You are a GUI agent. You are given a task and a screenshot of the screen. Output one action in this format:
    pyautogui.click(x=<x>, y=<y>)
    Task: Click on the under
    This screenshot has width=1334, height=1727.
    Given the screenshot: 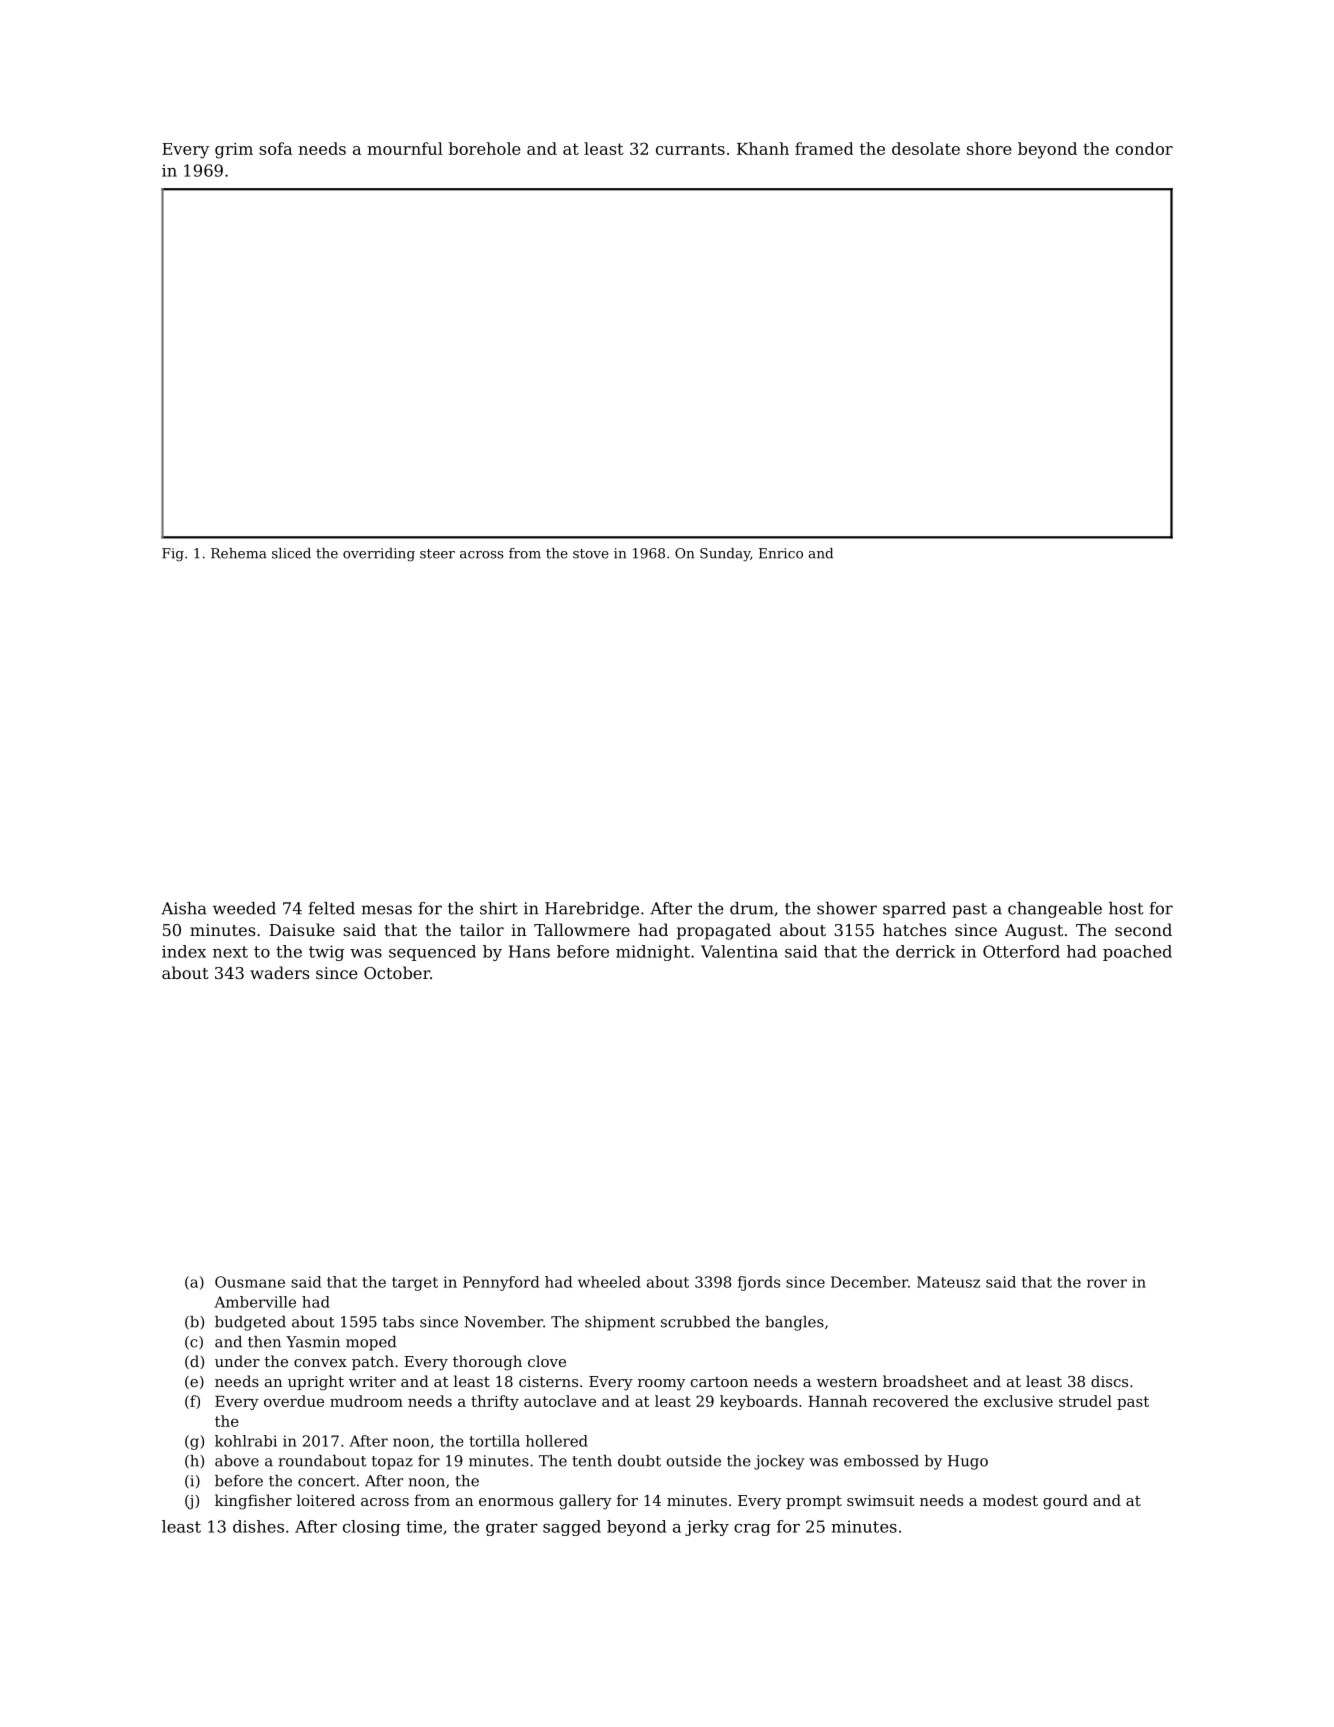 What is the action you would take?
    pyautogui.click(x=237, y=1361)
